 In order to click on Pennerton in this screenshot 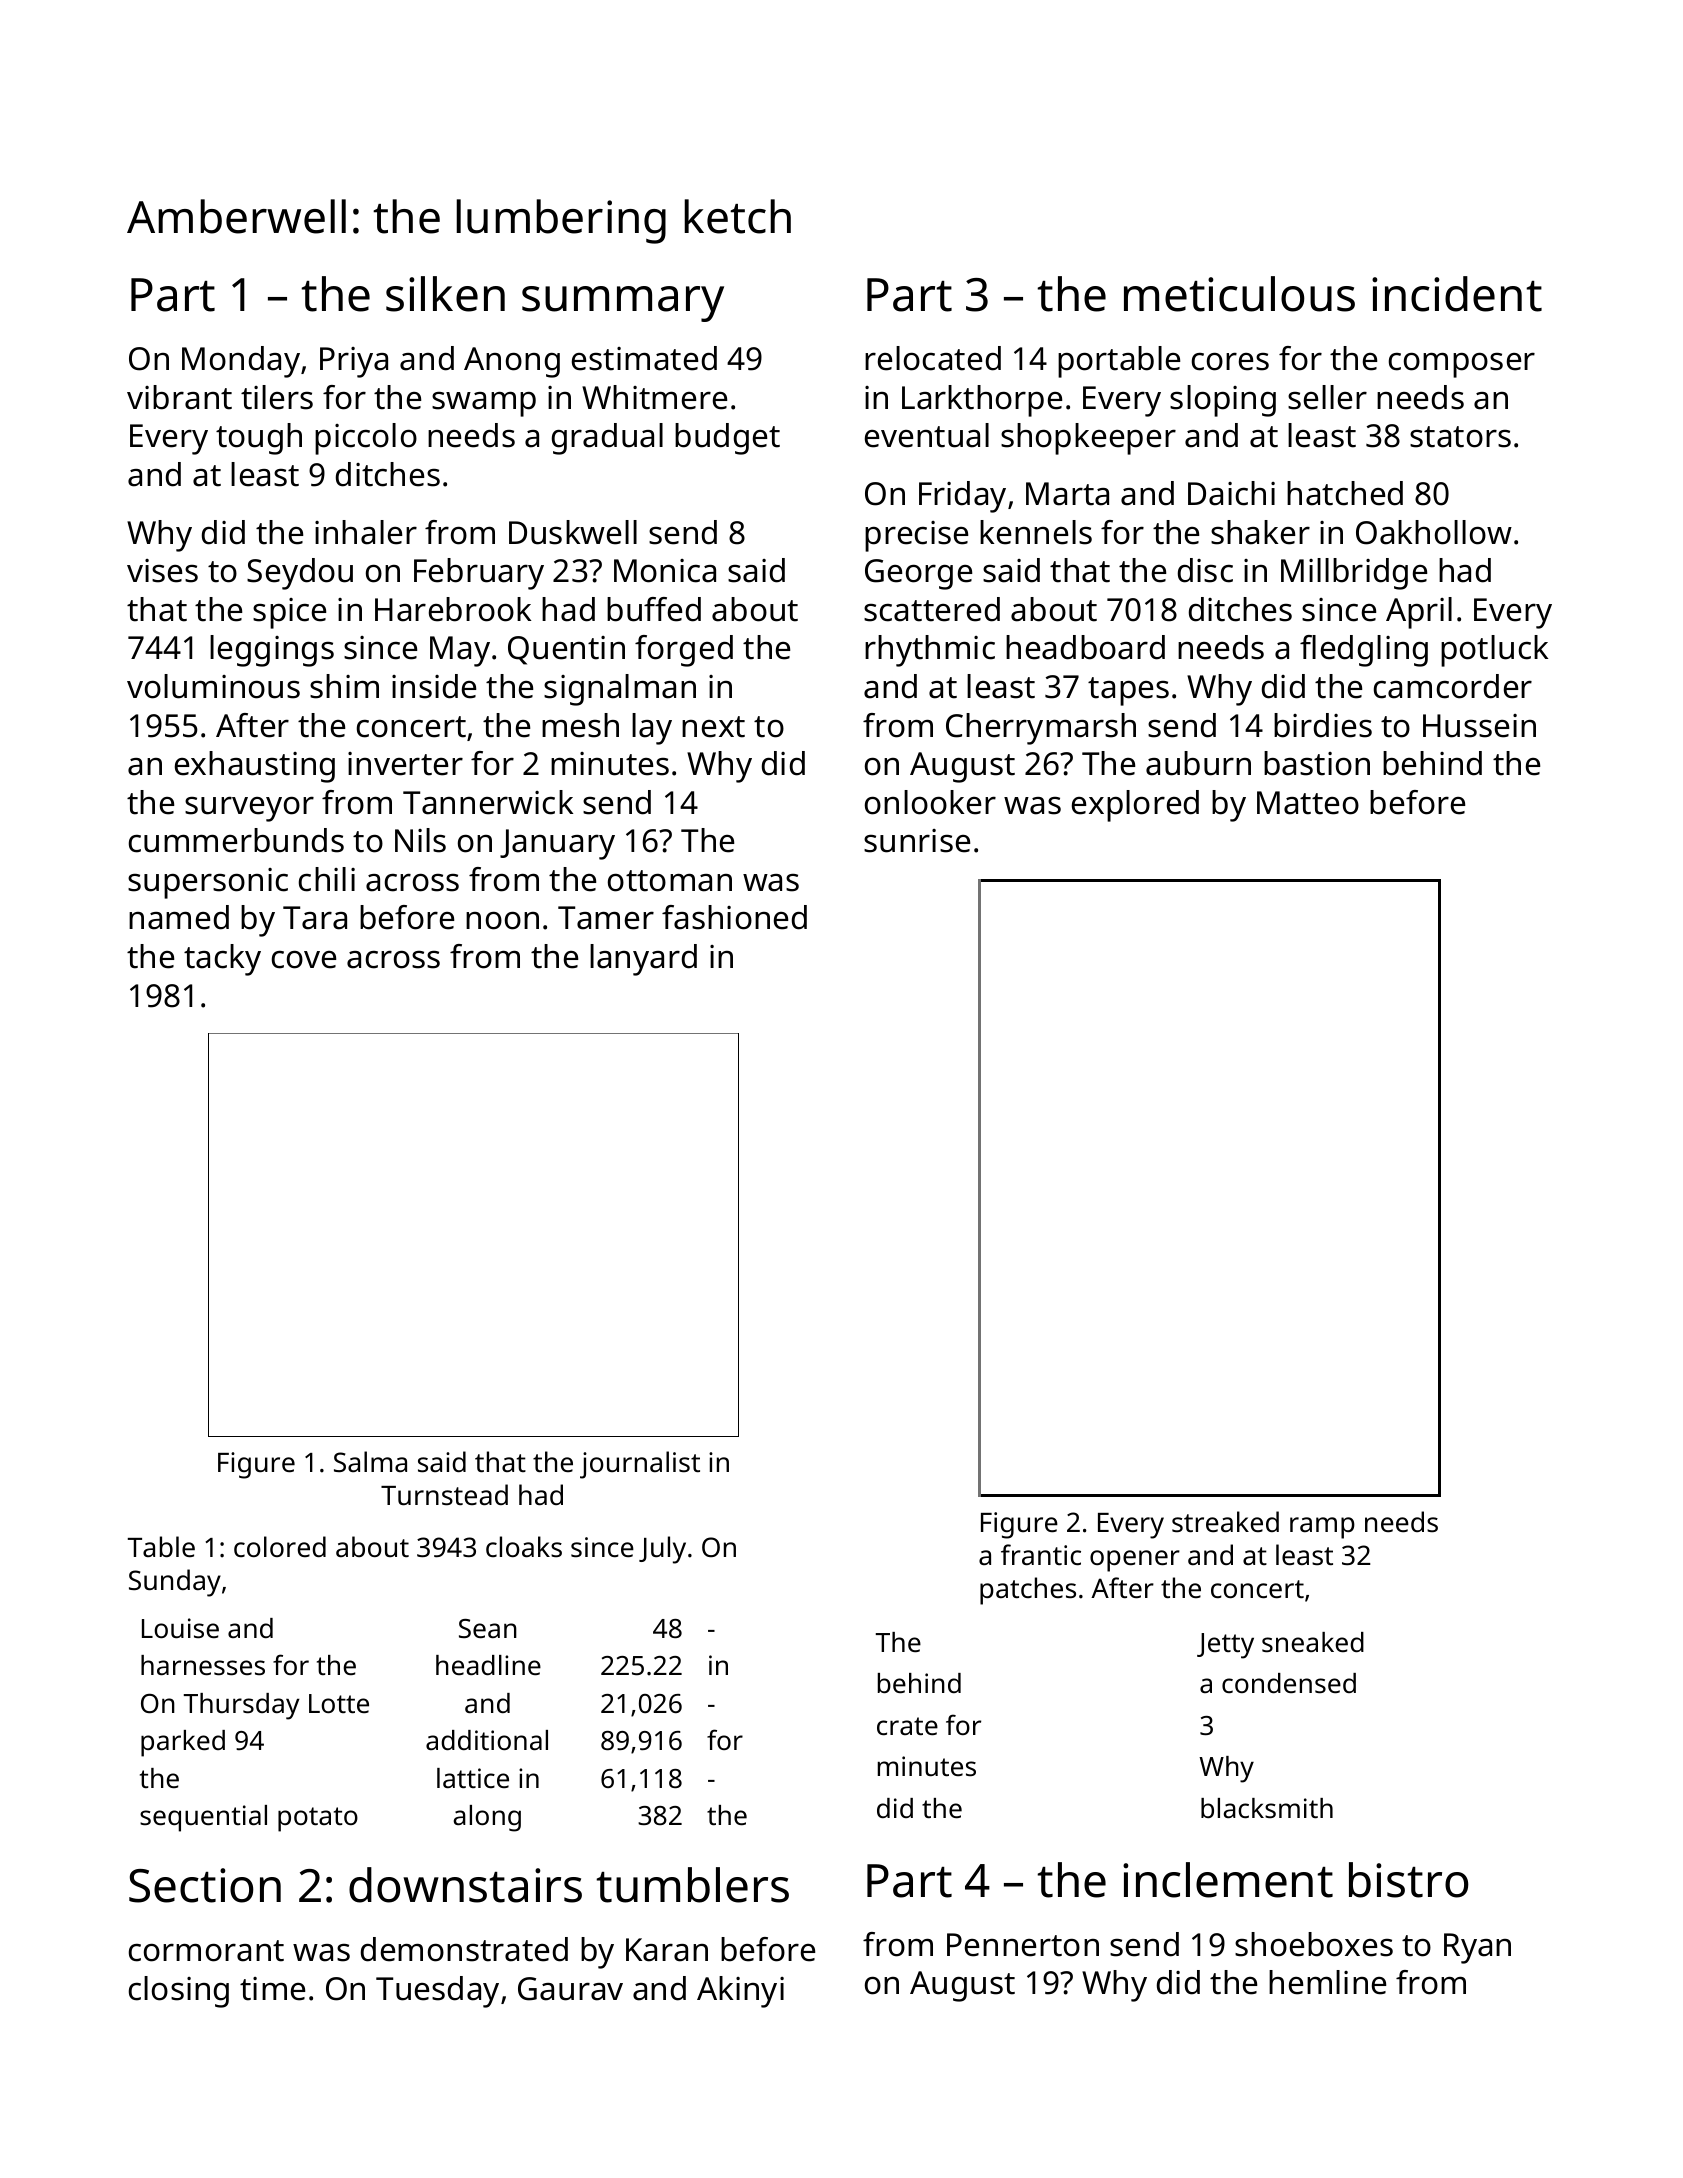, I will do `click(1023, 1945)`.
